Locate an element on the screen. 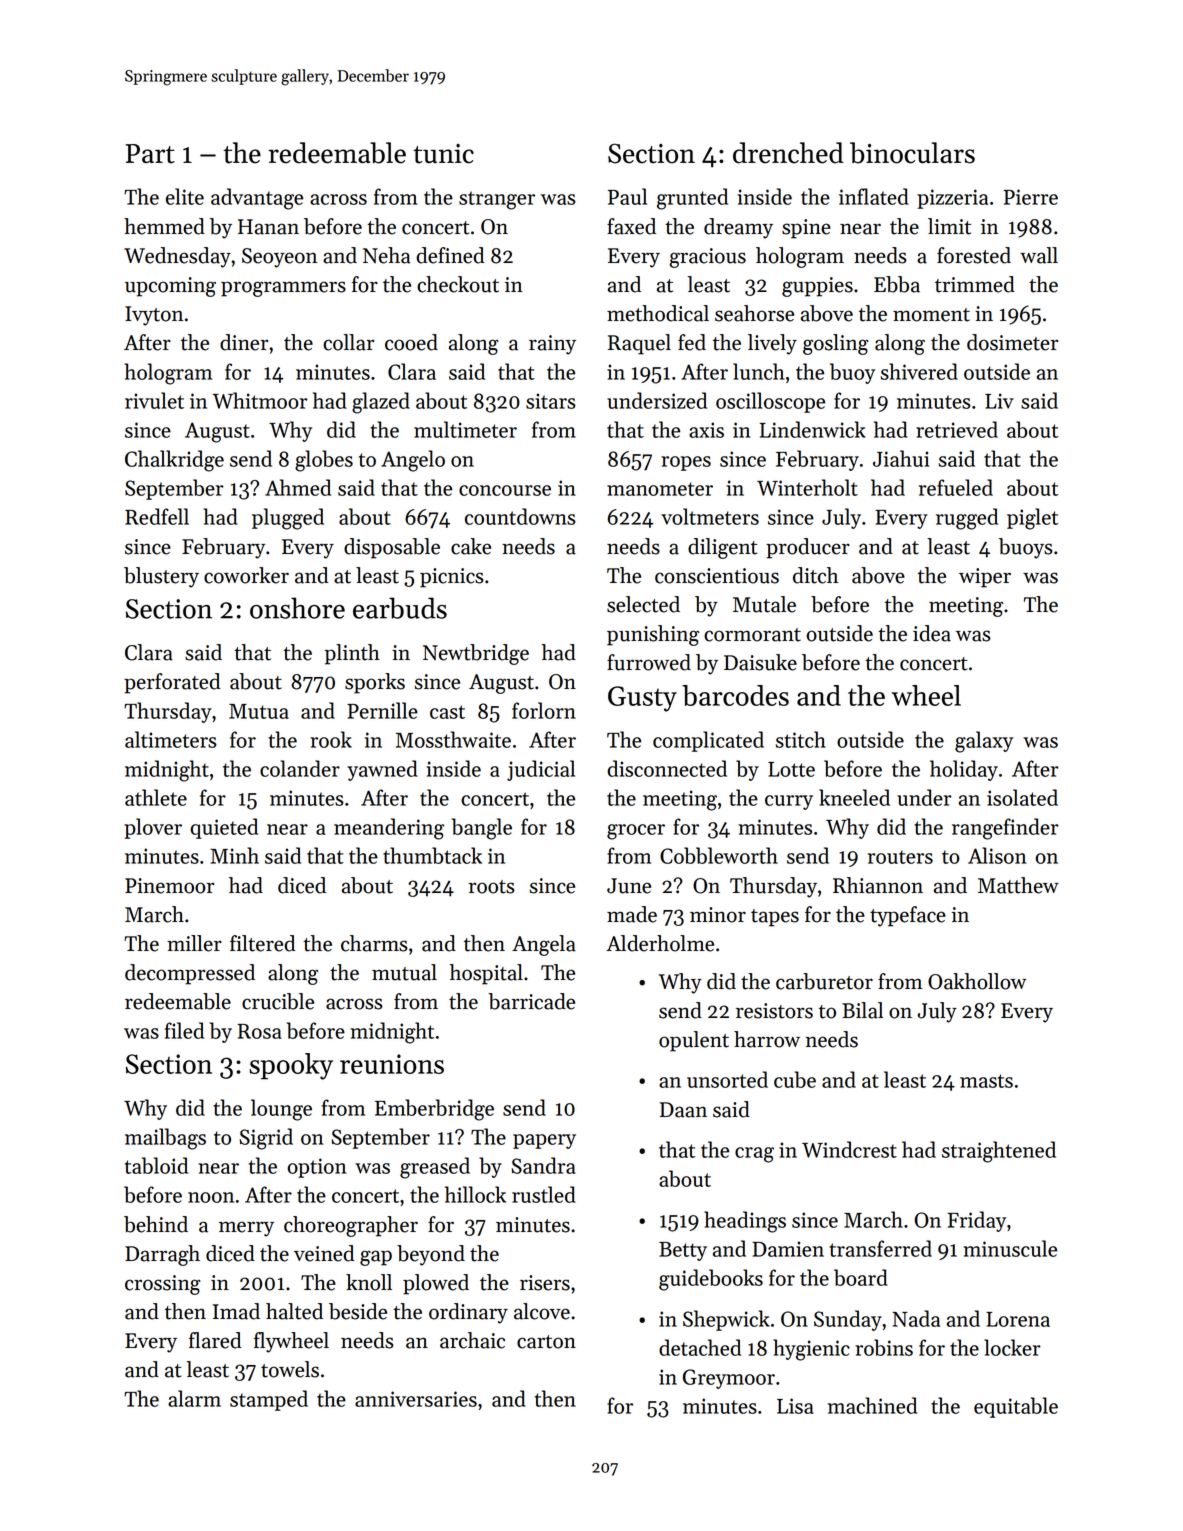 The height and width of the screenshot is (1531, 1183). filed is located at coordinates (184, 1030).
